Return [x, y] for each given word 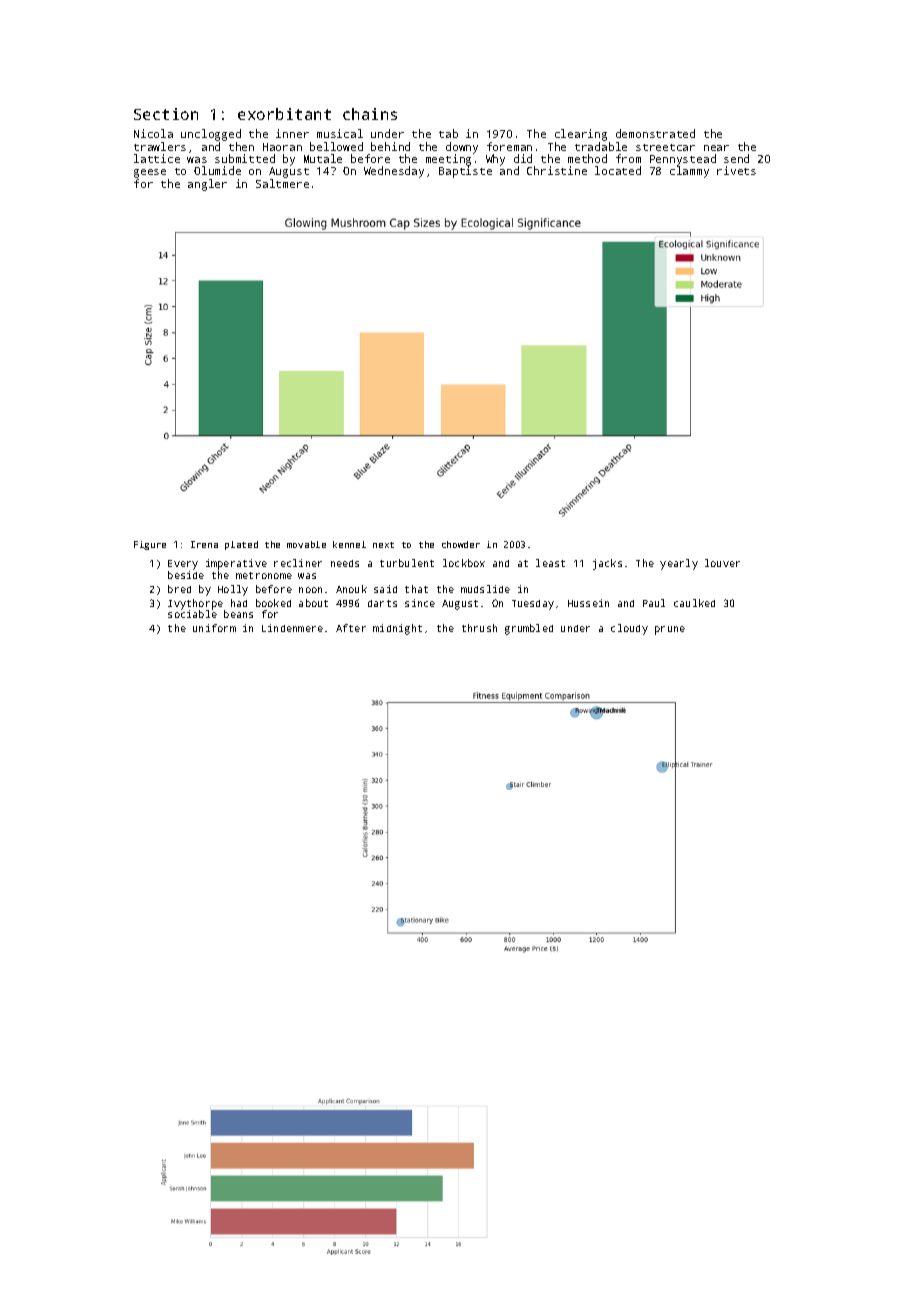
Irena [204, 544]
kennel [349, 544]
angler [207, 185]
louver [722, 563]
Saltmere [282, 183]
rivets [736, 170]
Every [183, 565]
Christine [557, 170]
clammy [689, 172]
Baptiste [465, 172]
